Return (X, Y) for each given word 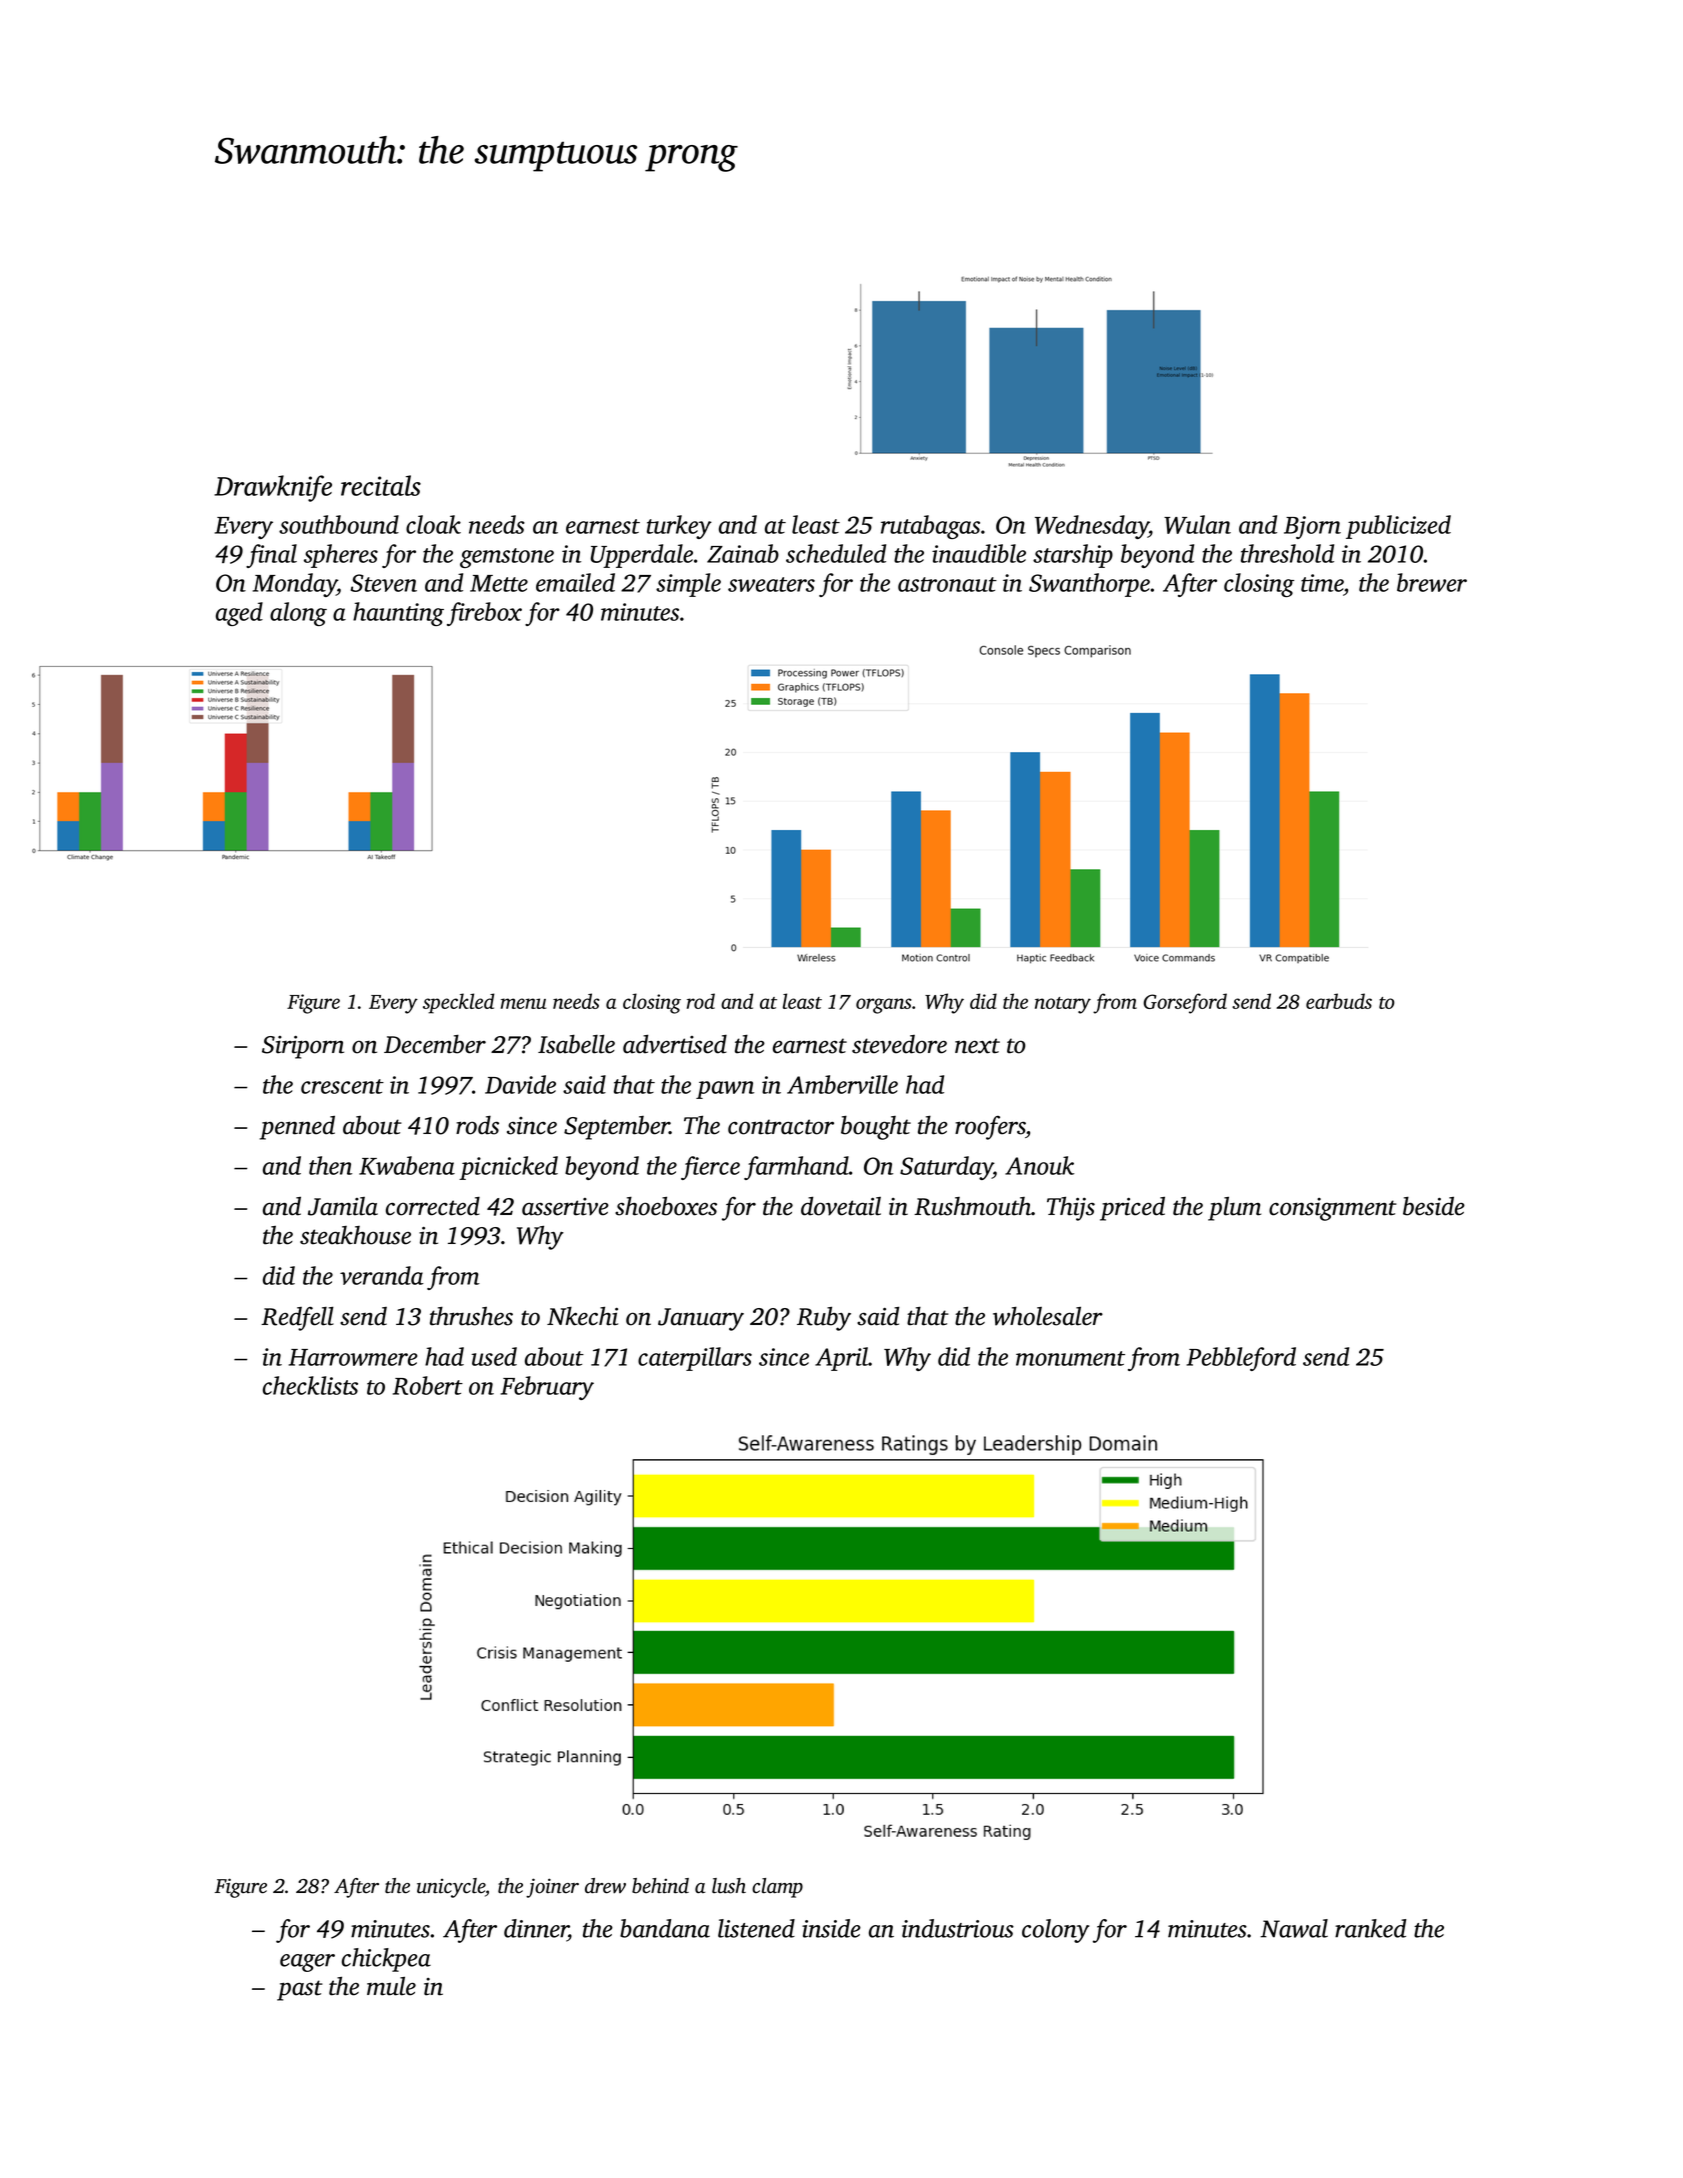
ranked (1370, 1928)
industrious (958, 1928)
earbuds (1339, 1001)
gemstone (507, 558)
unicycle (451, 1888)
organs (884, 1006)
